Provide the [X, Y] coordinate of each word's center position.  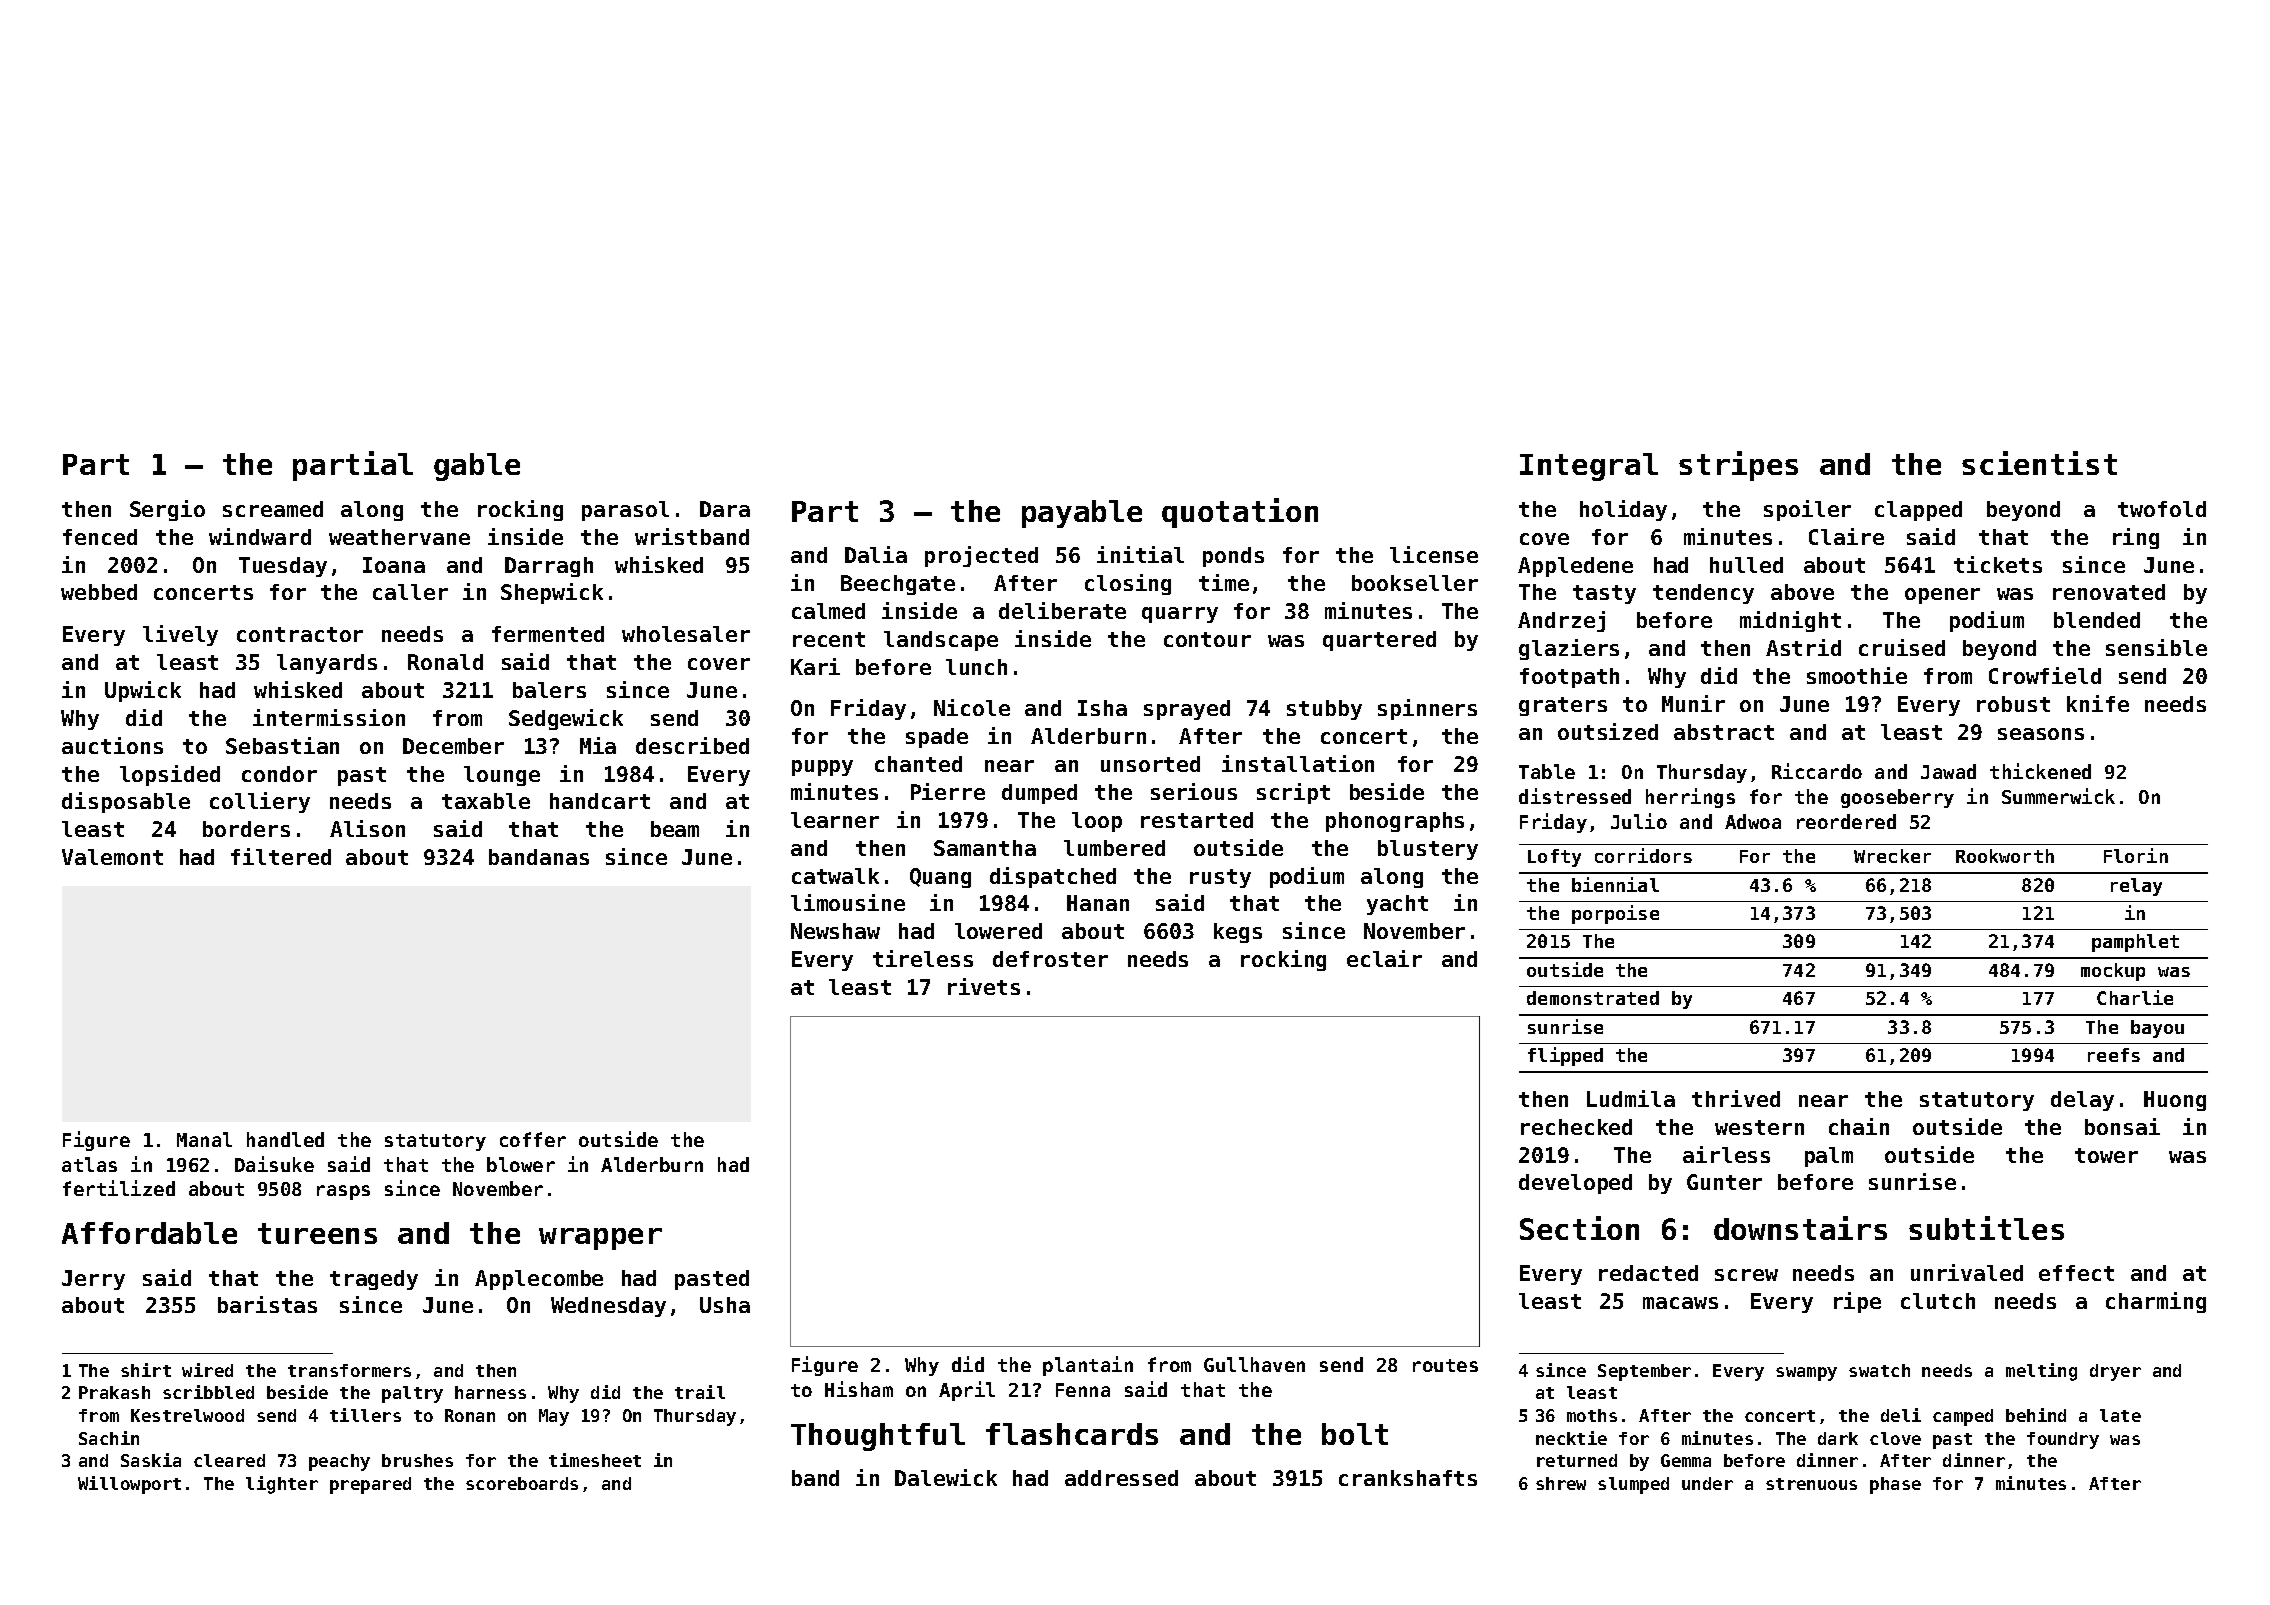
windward [260, 536]
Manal [204, 1139]
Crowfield [2045, 675]
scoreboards [522, 1483]
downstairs [1800, 1228]
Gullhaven [1254, 1364]
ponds [1233, 557]
